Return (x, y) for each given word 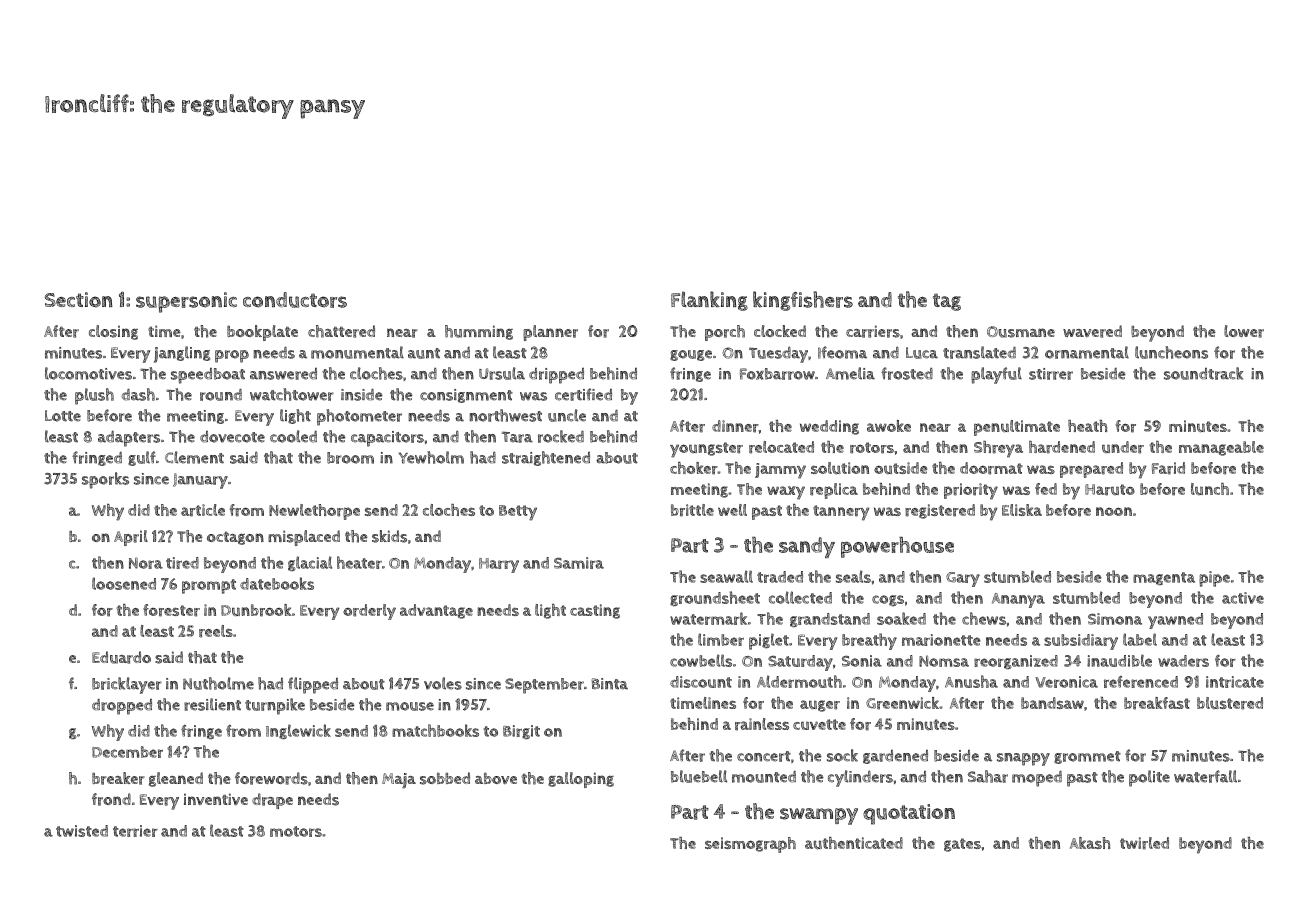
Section (79, 300)
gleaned (176, 779)
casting (595, 611)
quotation (909, 814)
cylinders (860, 778)
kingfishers (803, 301)
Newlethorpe (314, 512)
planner (550, 333)
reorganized (1016, 662)
